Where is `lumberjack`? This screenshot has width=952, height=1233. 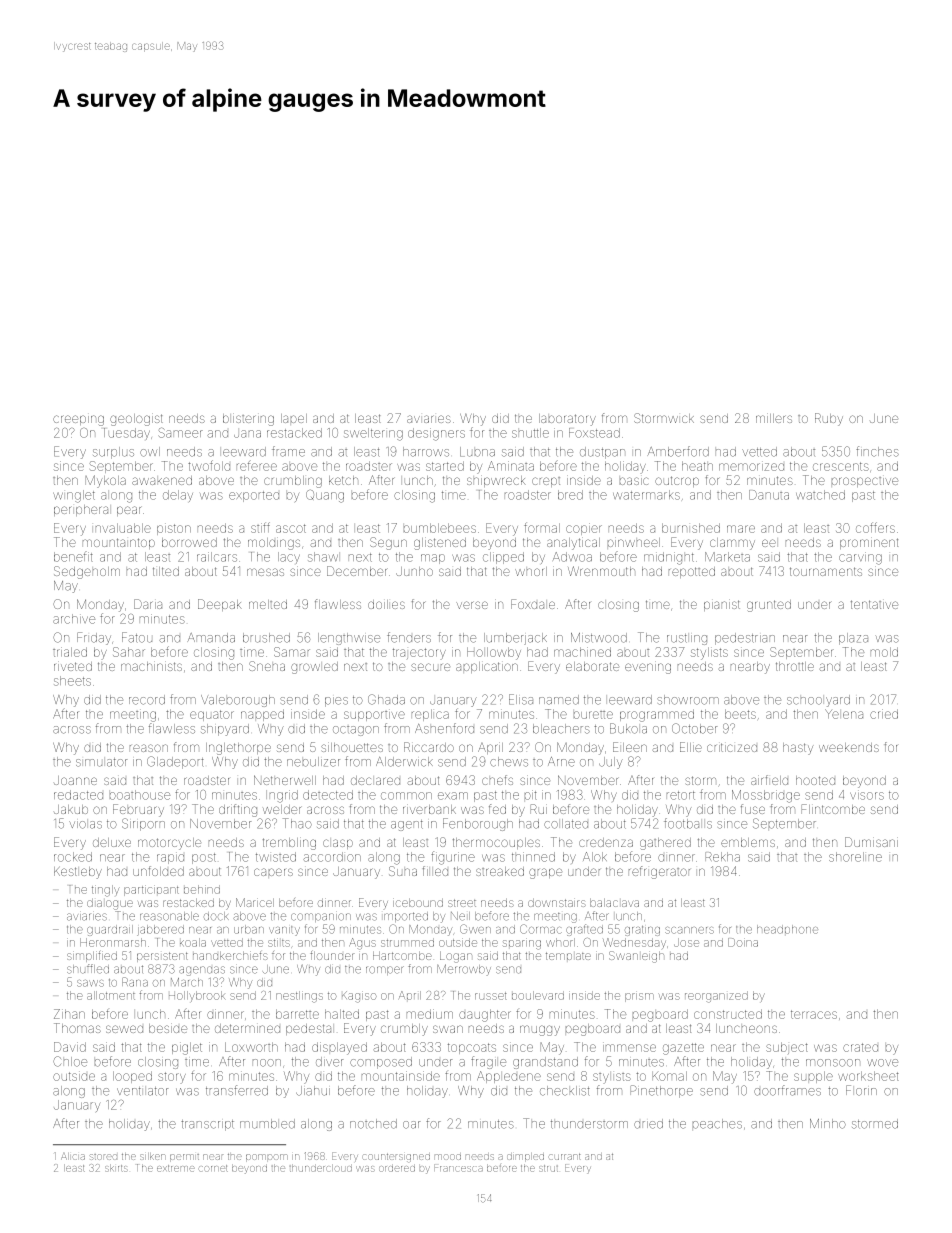 lumberjack is located at coordinates (515, 639).
